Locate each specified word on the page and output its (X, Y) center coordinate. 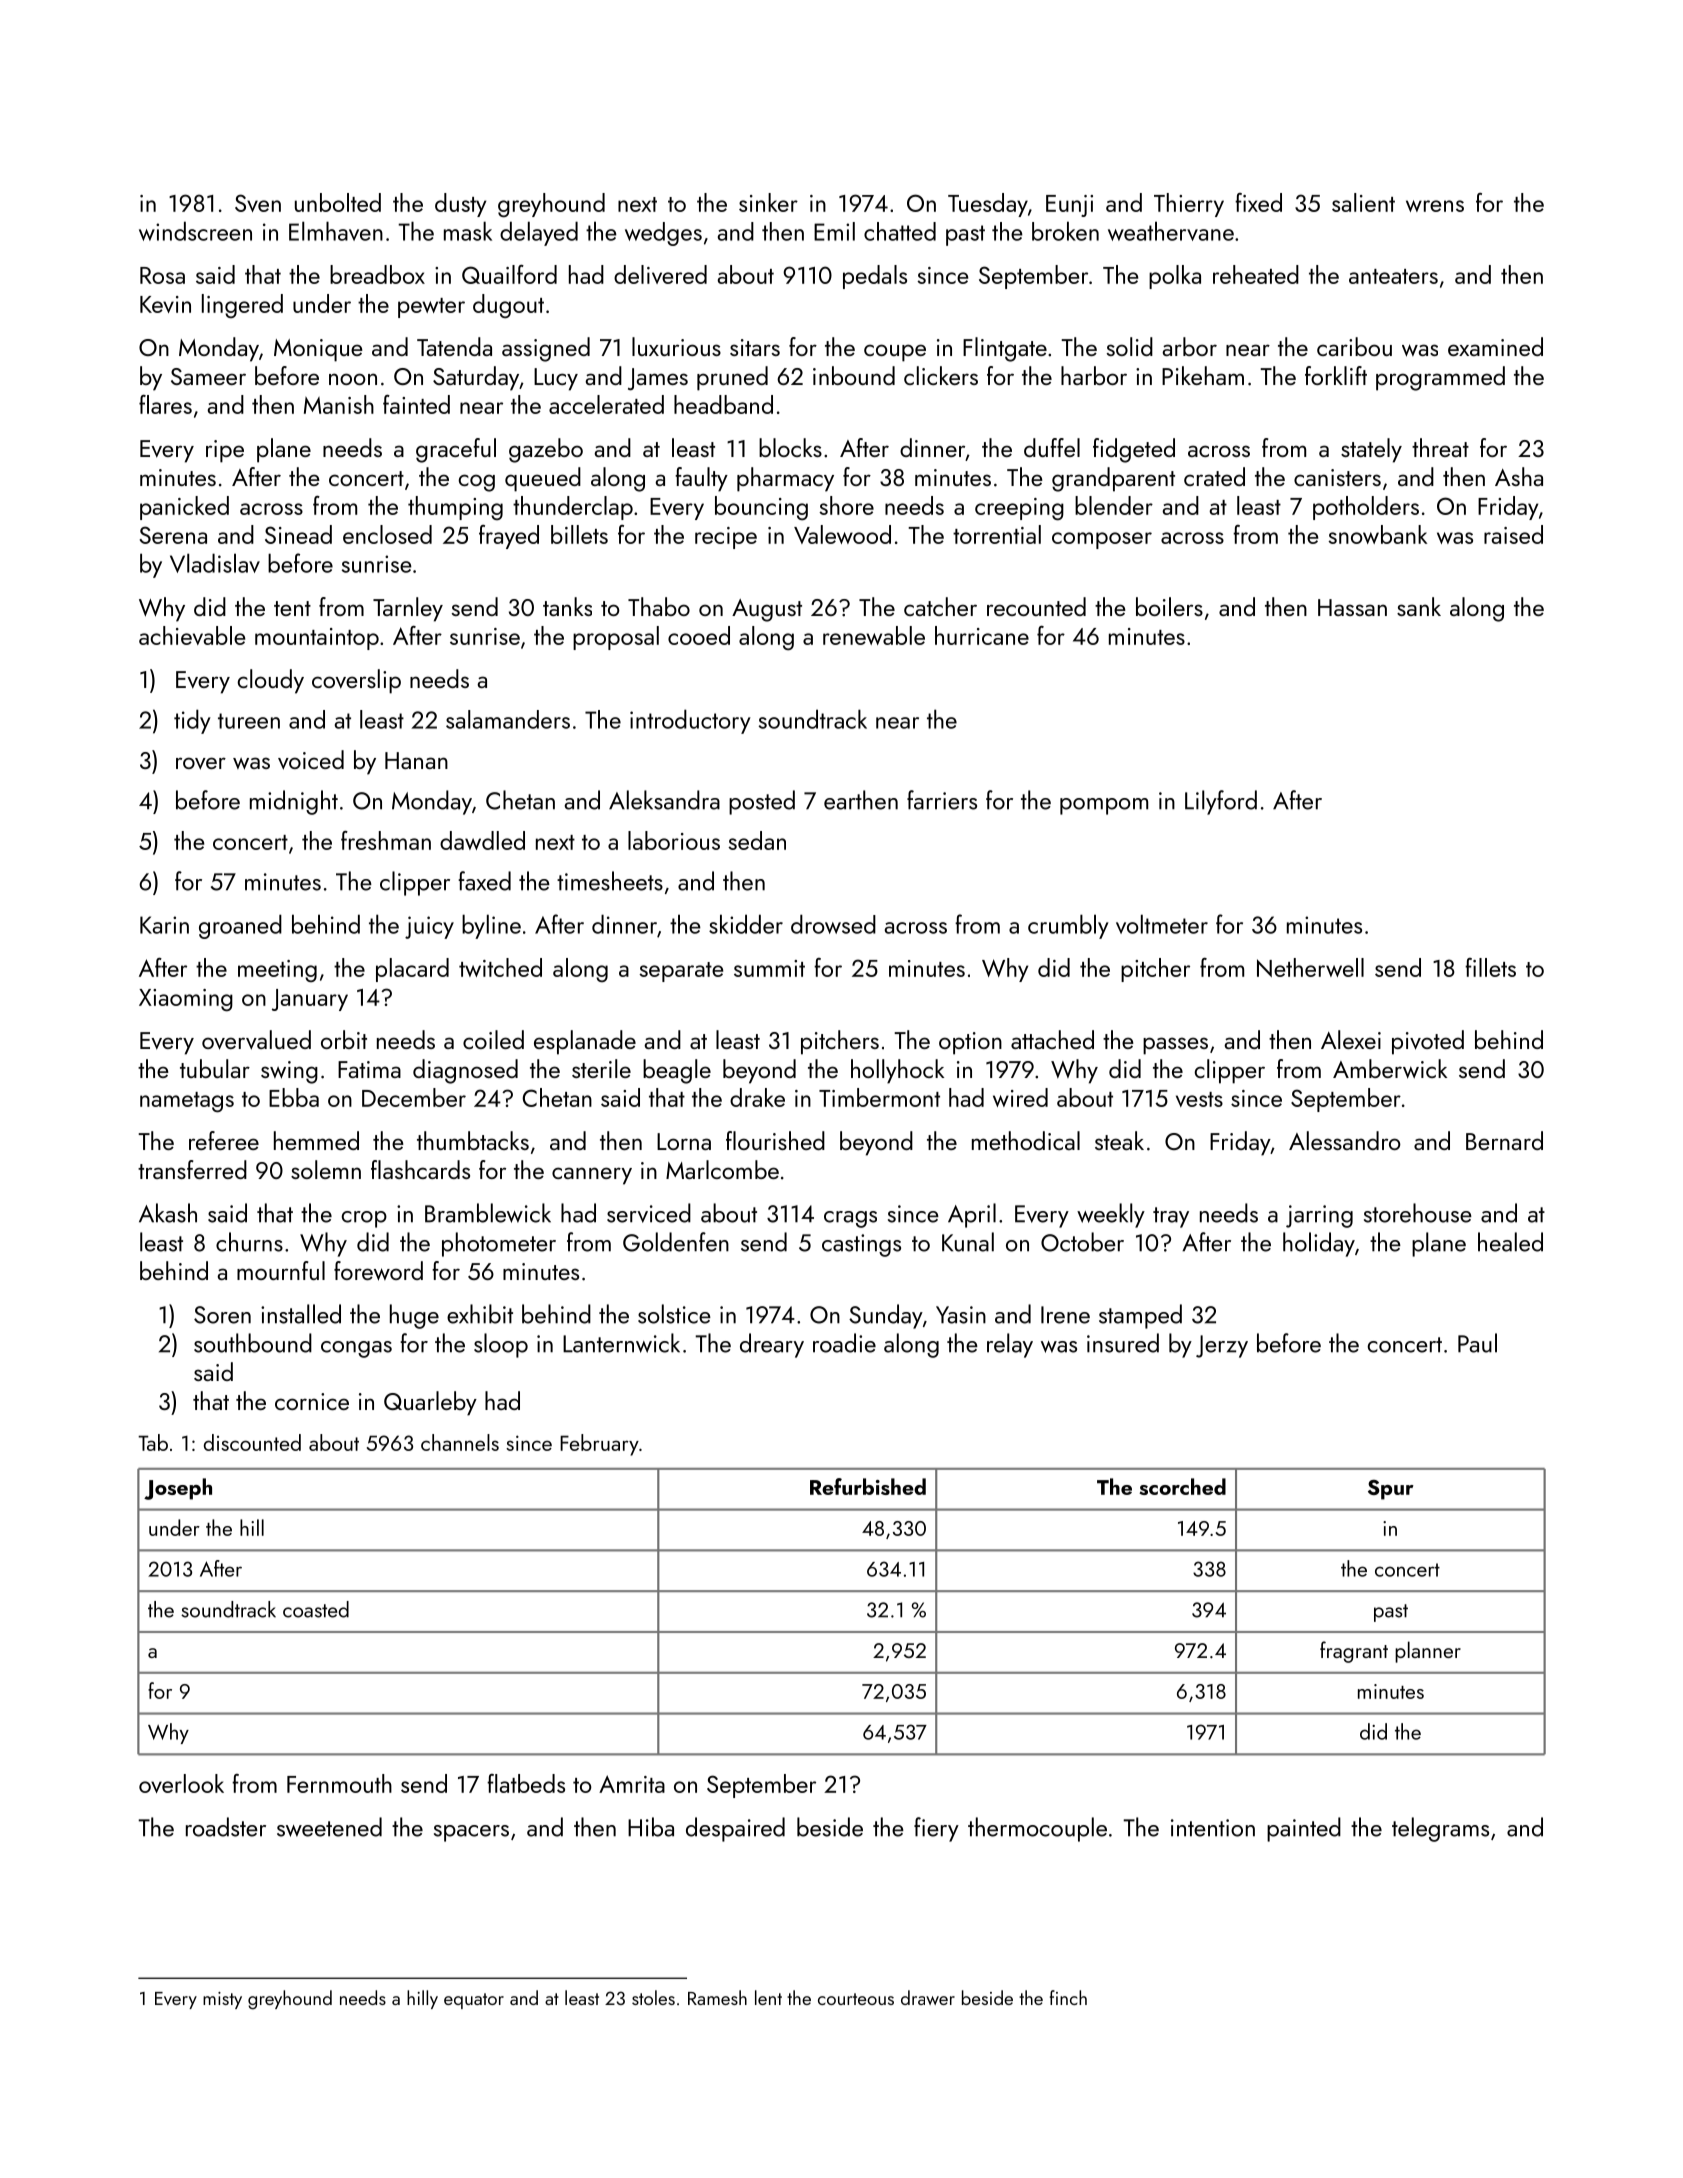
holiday (1319, 1244)
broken (1065, 231)
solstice (674, 1314)
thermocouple (1037, 1829)
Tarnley (408, 609)
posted (762, 802)
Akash (168, 1213)
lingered (242, 306)
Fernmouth (339, 1783)
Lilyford (1221, 802)
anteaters (1393, 276)
